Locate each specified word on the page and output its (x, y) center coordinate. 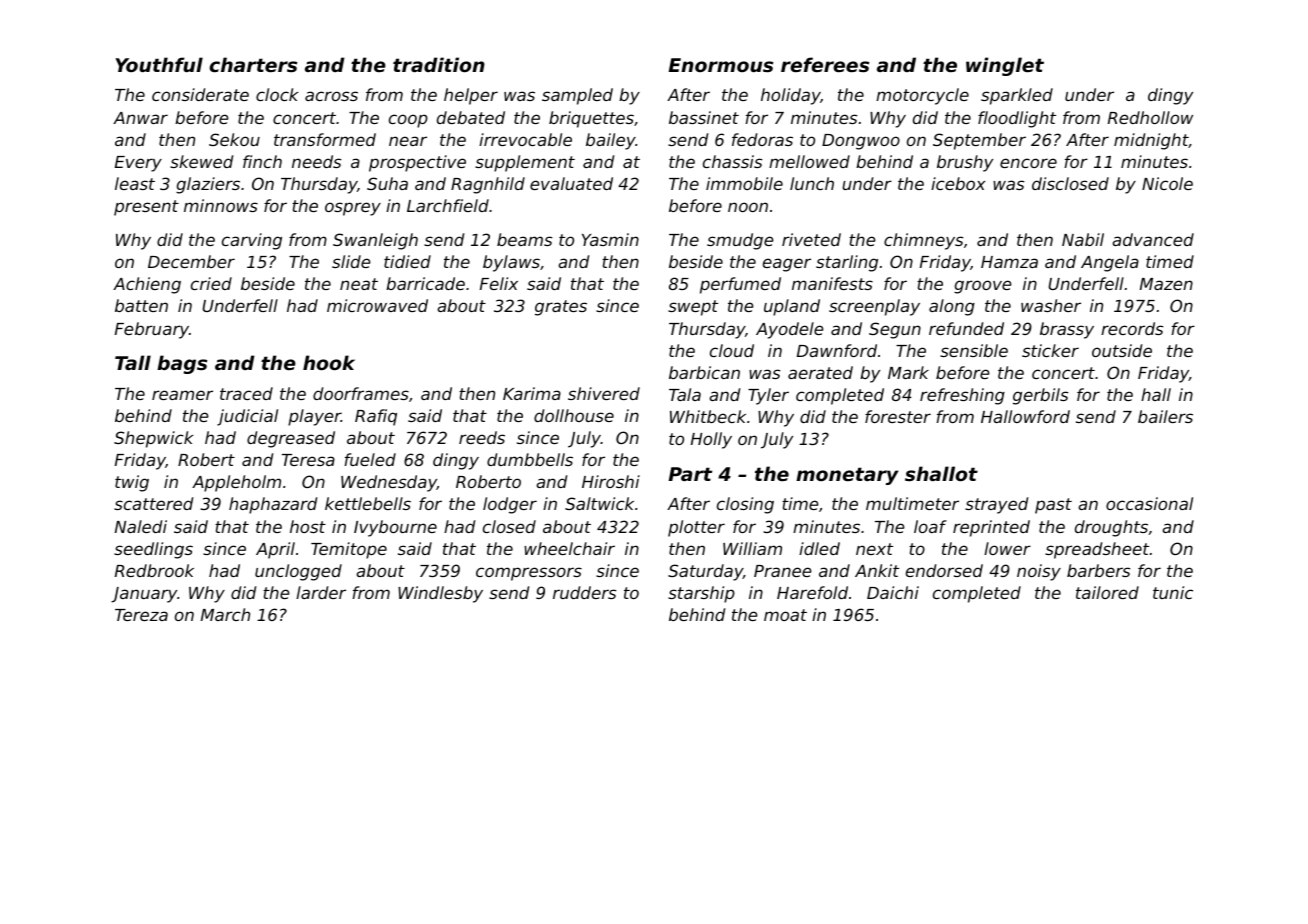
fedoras (762, 139)
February (152, 330)
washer (1051, 305)
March (225, 614)
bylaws (511, 263)
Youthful (159, 64)
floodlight (1017, 119)
